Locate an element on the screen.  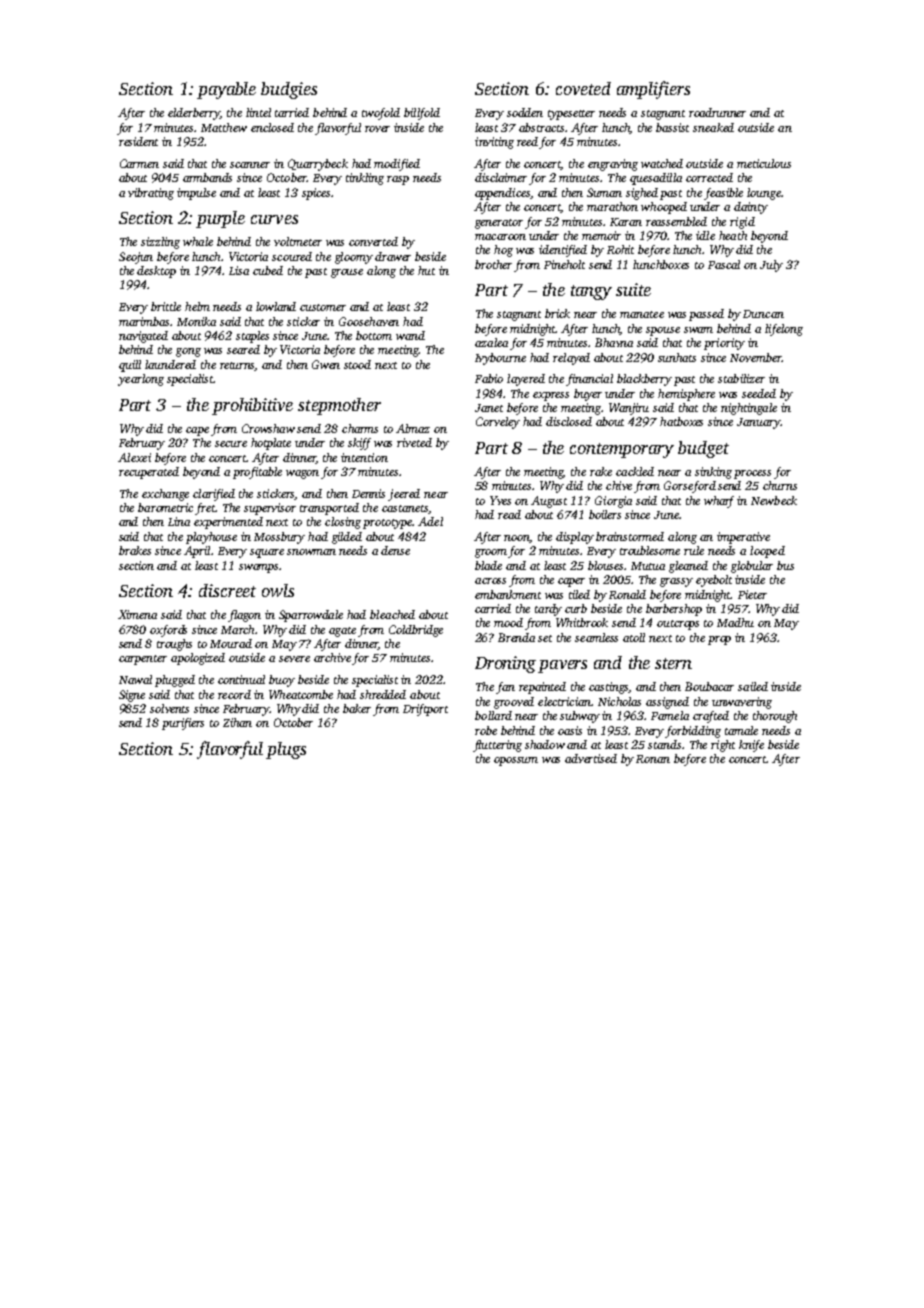
Rohit is located at coordinates (620, 249).
